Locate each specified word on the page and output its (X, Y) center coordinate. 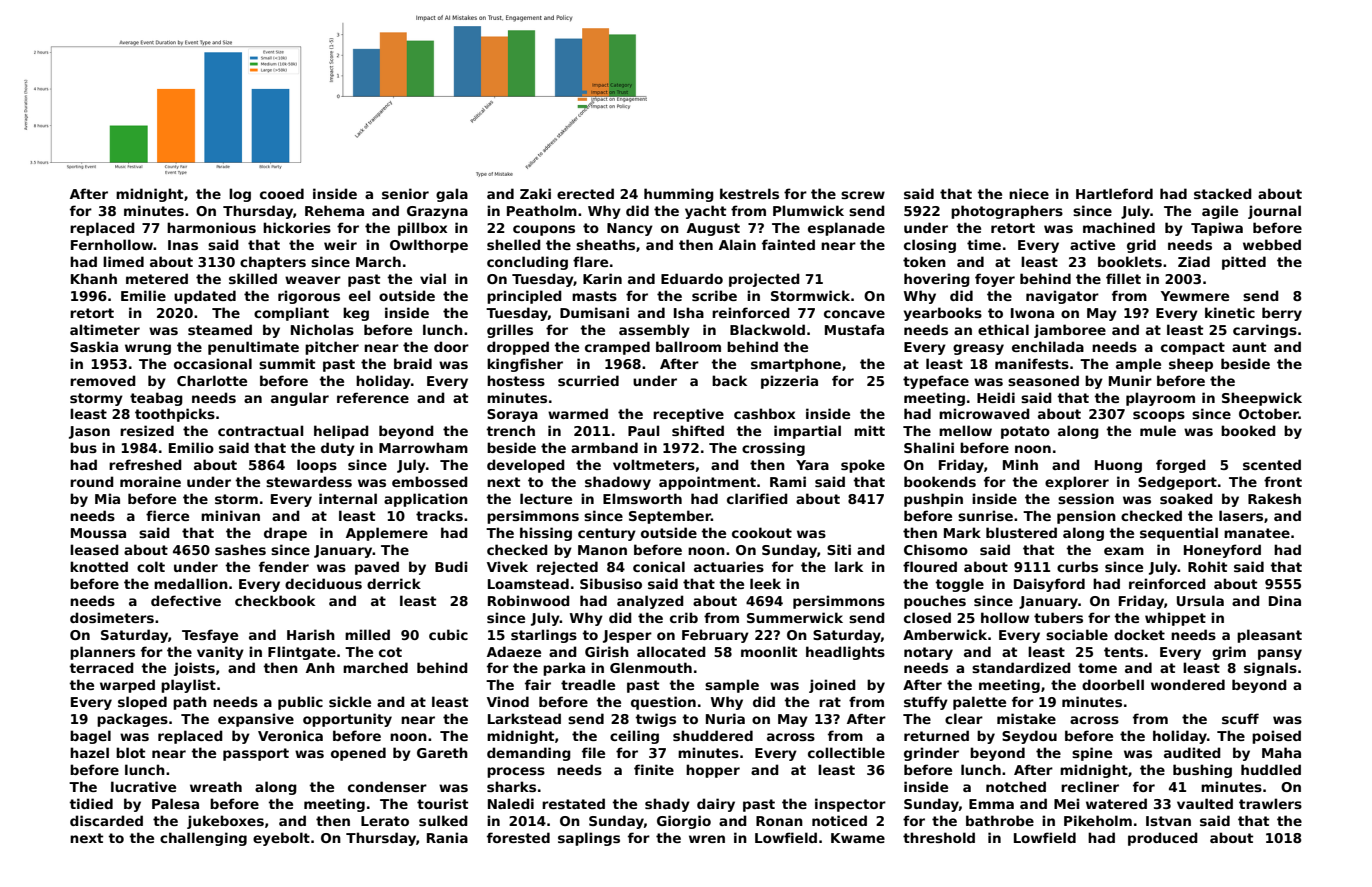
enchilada (1048, 346)
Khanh (94, 278)
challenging (203, 839)
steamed (220, 329)
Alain (737, 244)
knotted (99, 566)
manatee (1257, 533)
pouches (935, 602)
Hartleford (1114, 193)
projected (764, 280)
